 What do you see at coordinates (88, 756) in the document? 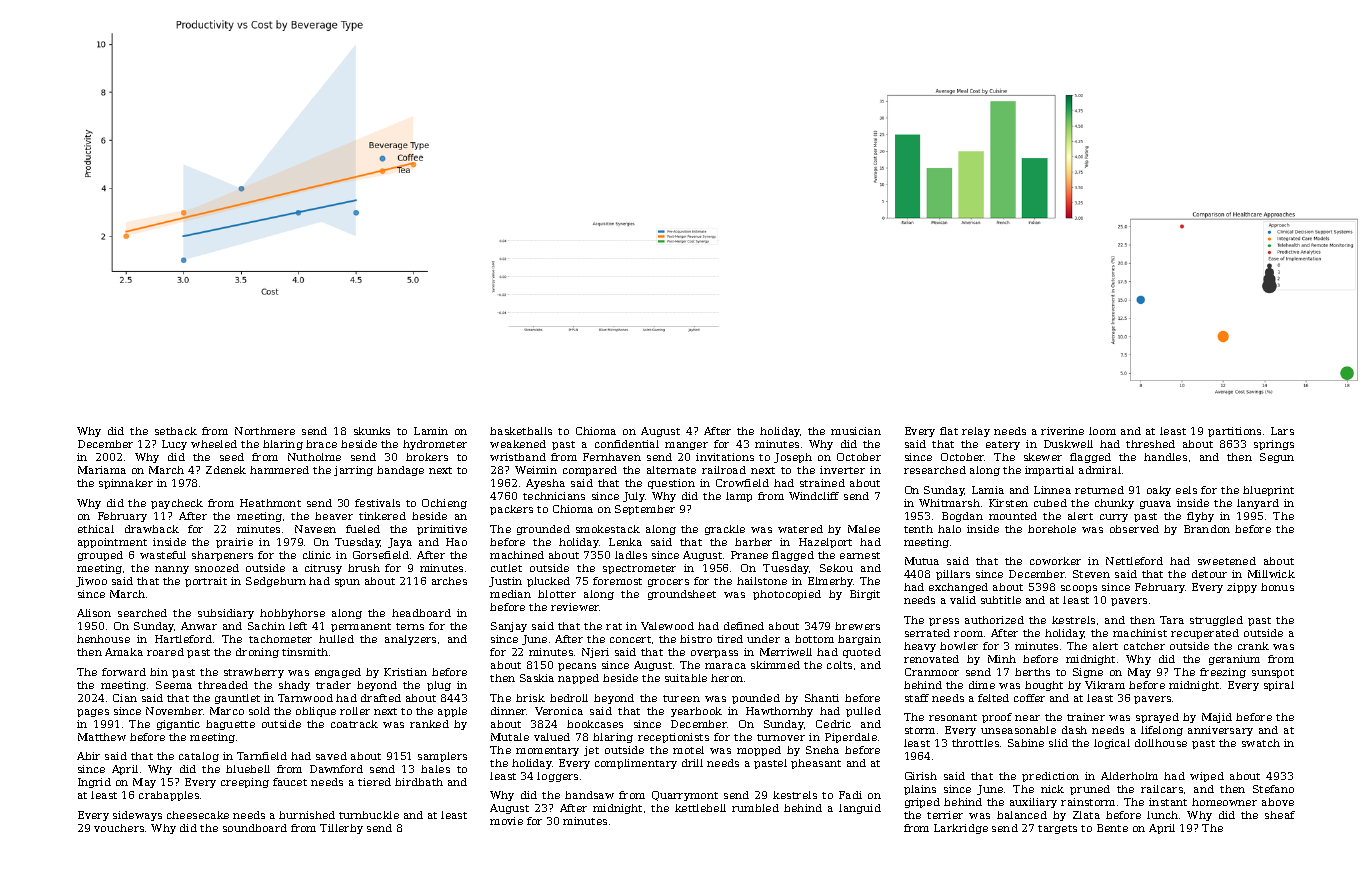
I see `Abir` at bounding box center [88, 756].
